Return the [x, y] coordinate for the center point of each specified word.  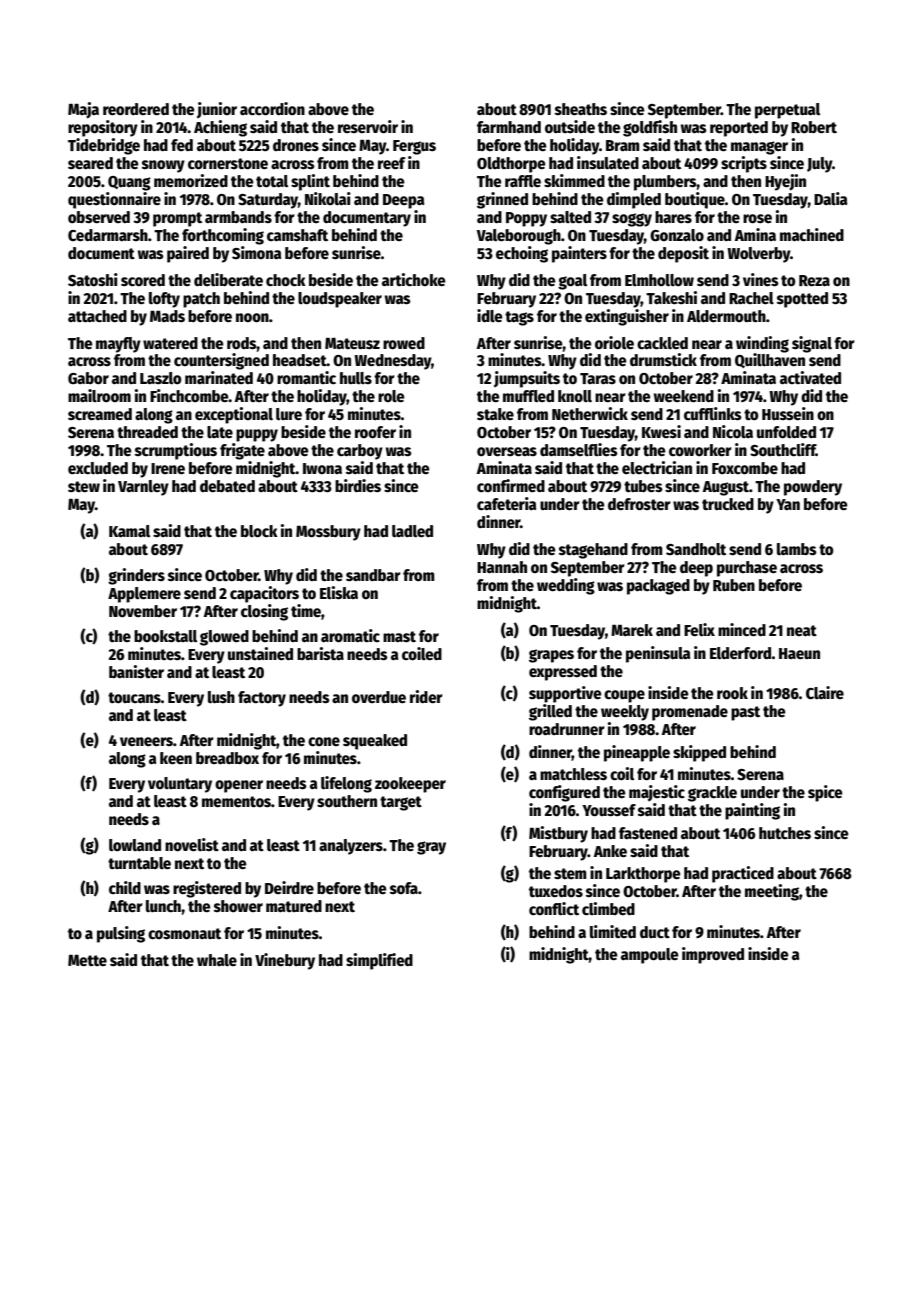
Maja [83, 110]
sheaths [581, 109]
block [259, 531]
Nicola [733, 432]
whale [217, 960]
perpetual [787, 111]
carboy [360, 452]
